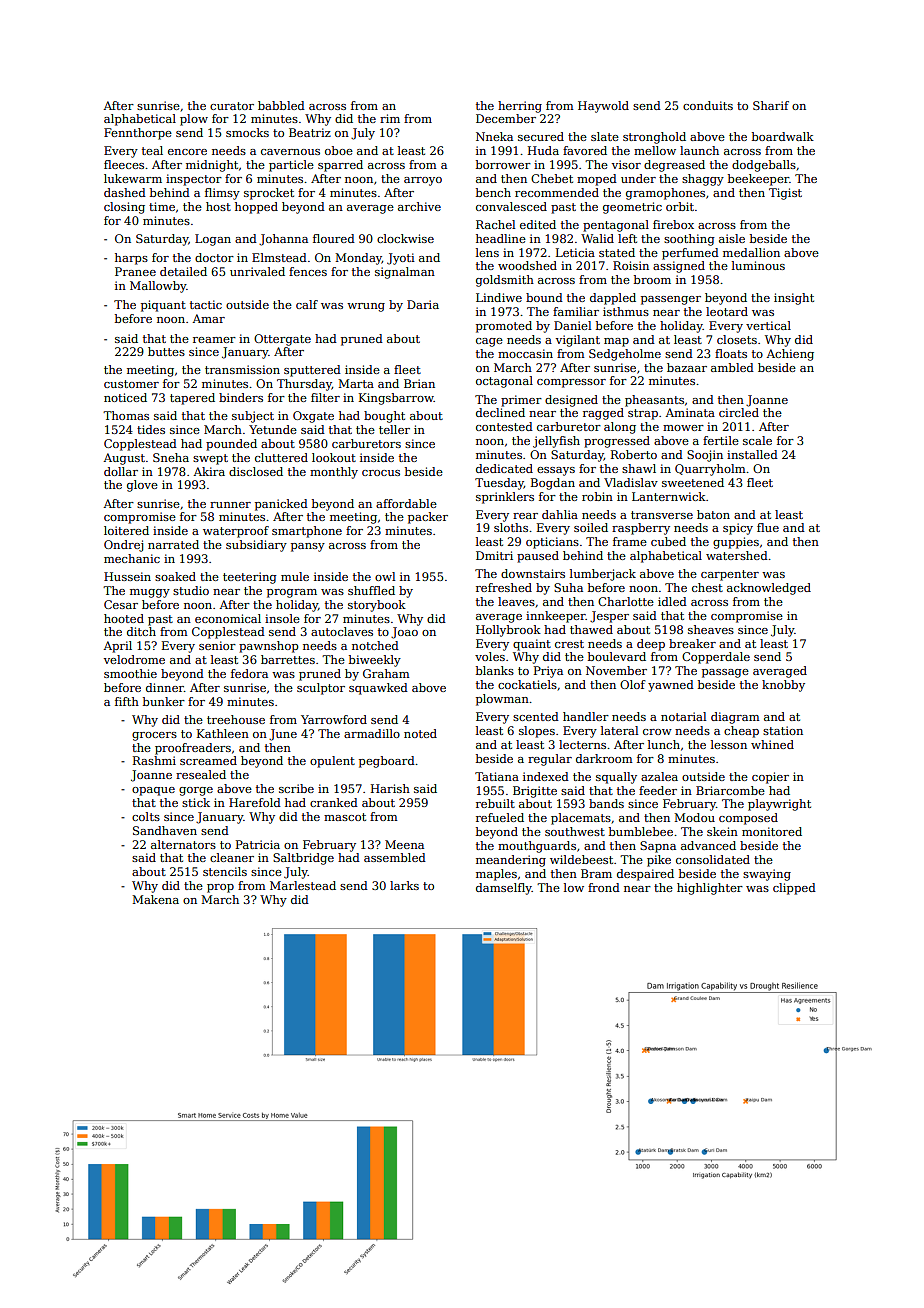 This screenshot has width=924, height=1308. I want to click on dollar, so click(121, 471).
